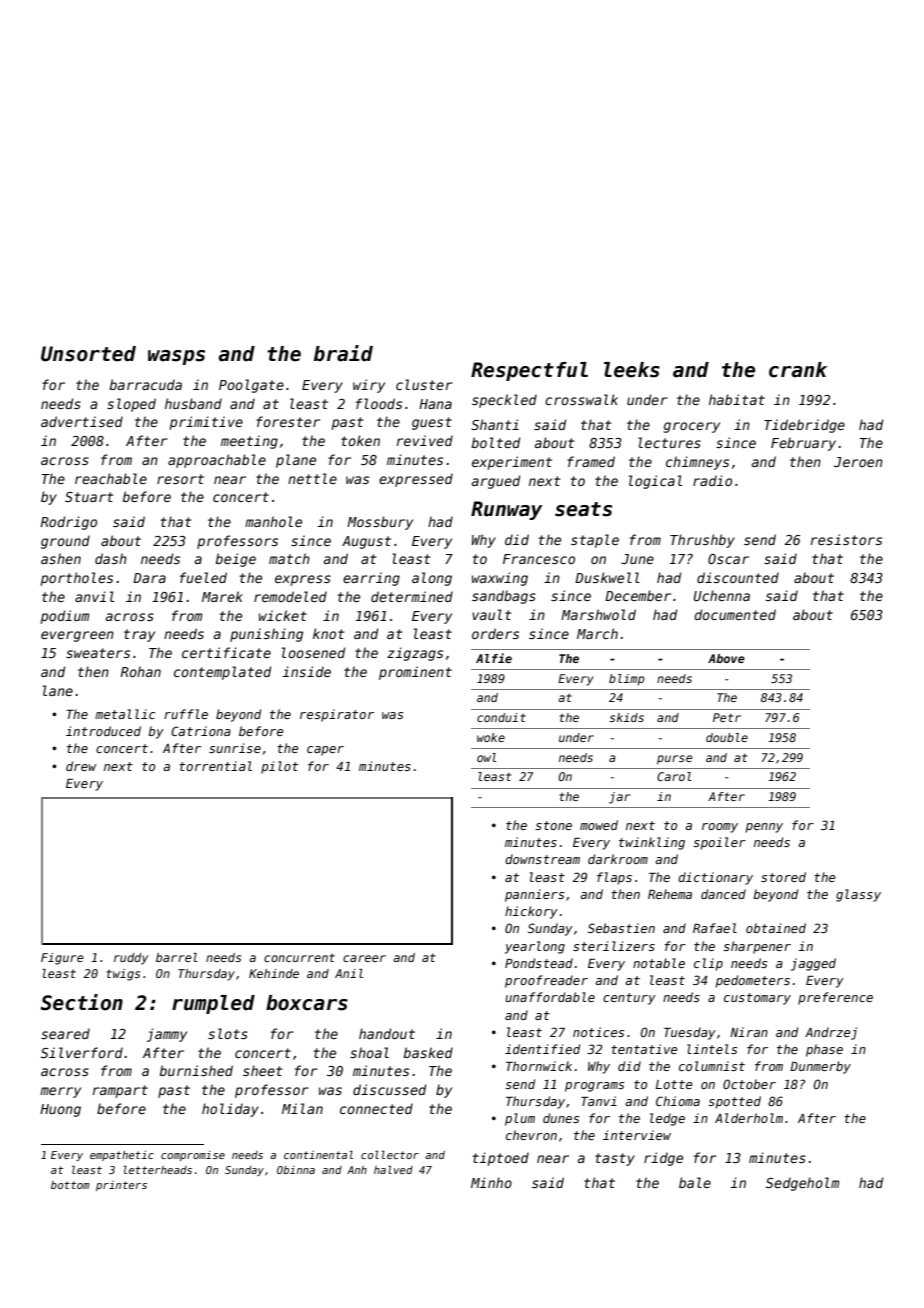 The width and height of the page is (924, 1308). What do you see at coordinates (695, 1182) in the page?
I see `bale` at bounding box center [695, 1182].
